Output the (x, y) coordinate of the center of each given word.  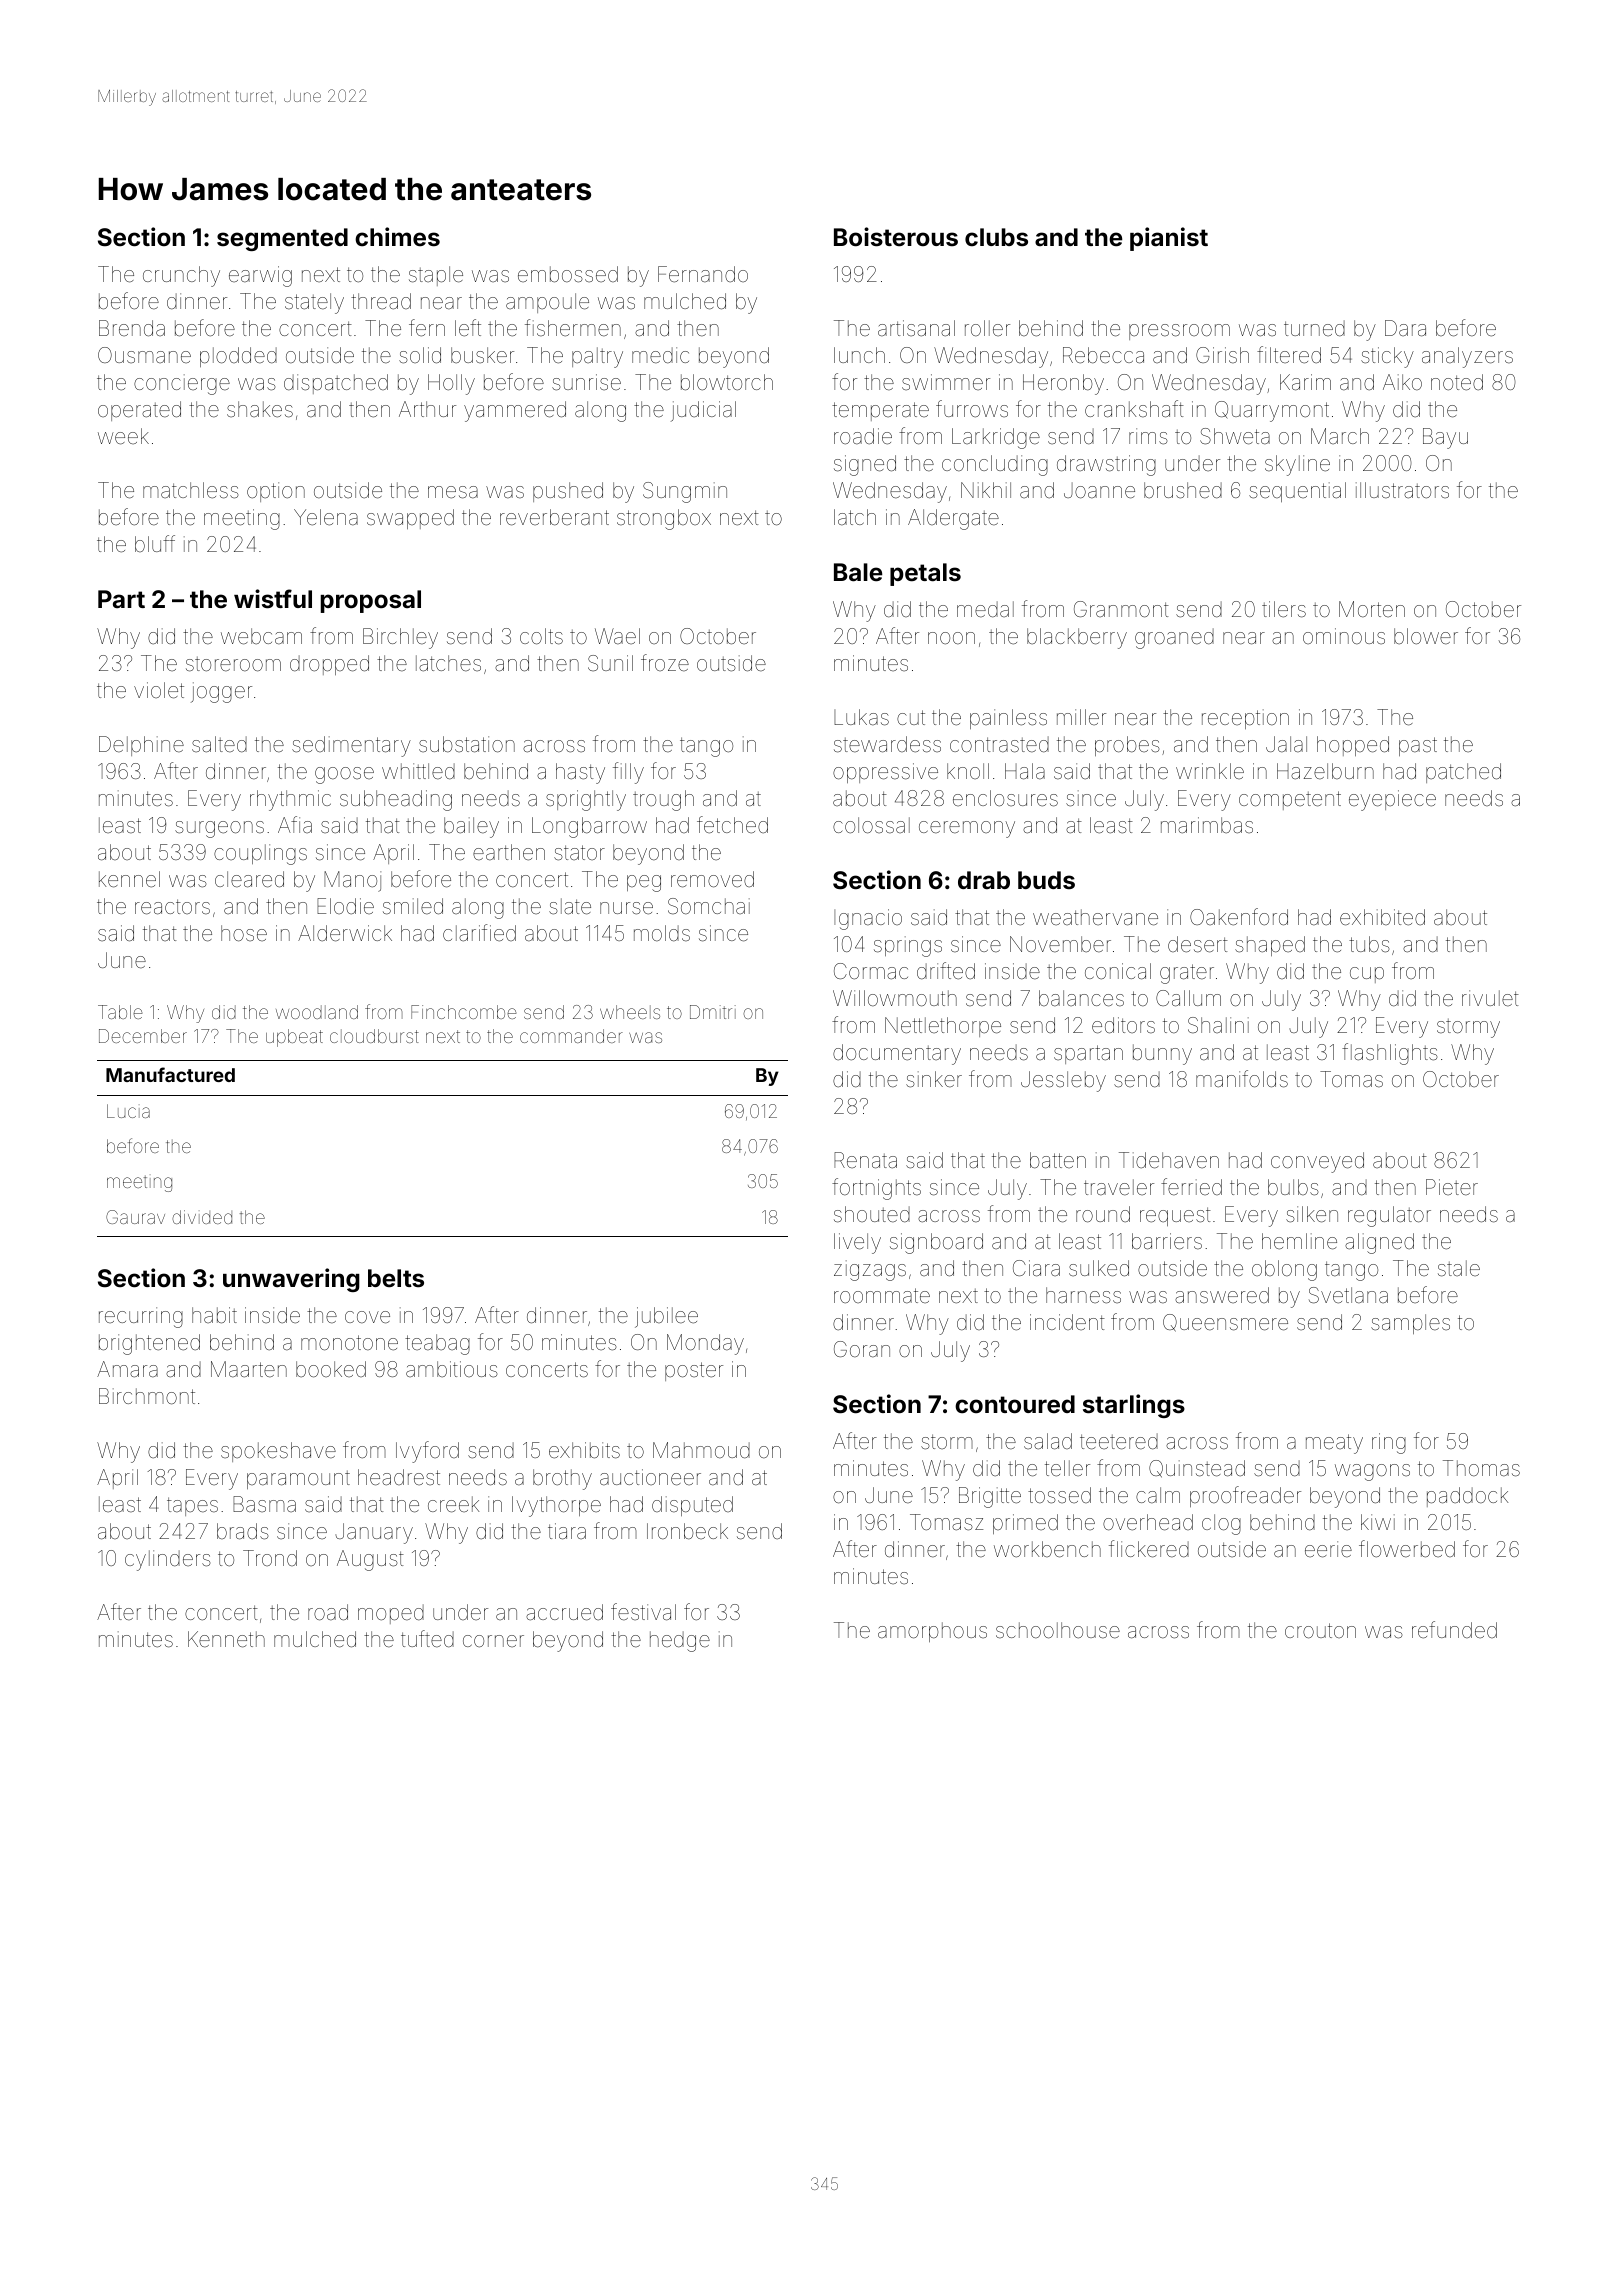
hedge (680, 1641)
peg (644, 883)
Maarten (249, 1369)
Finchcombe (463, 1012)
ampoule (547, 303)
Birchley (400, 638)
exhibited (1382, 917)
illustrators (1402, 490)
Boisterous (896, 237)
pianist (1169, 239)
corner (493, 1641)
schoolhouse (1058, 1630)
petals (925, 574)
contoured (1015, 1404)
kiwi (1378, 1522)
